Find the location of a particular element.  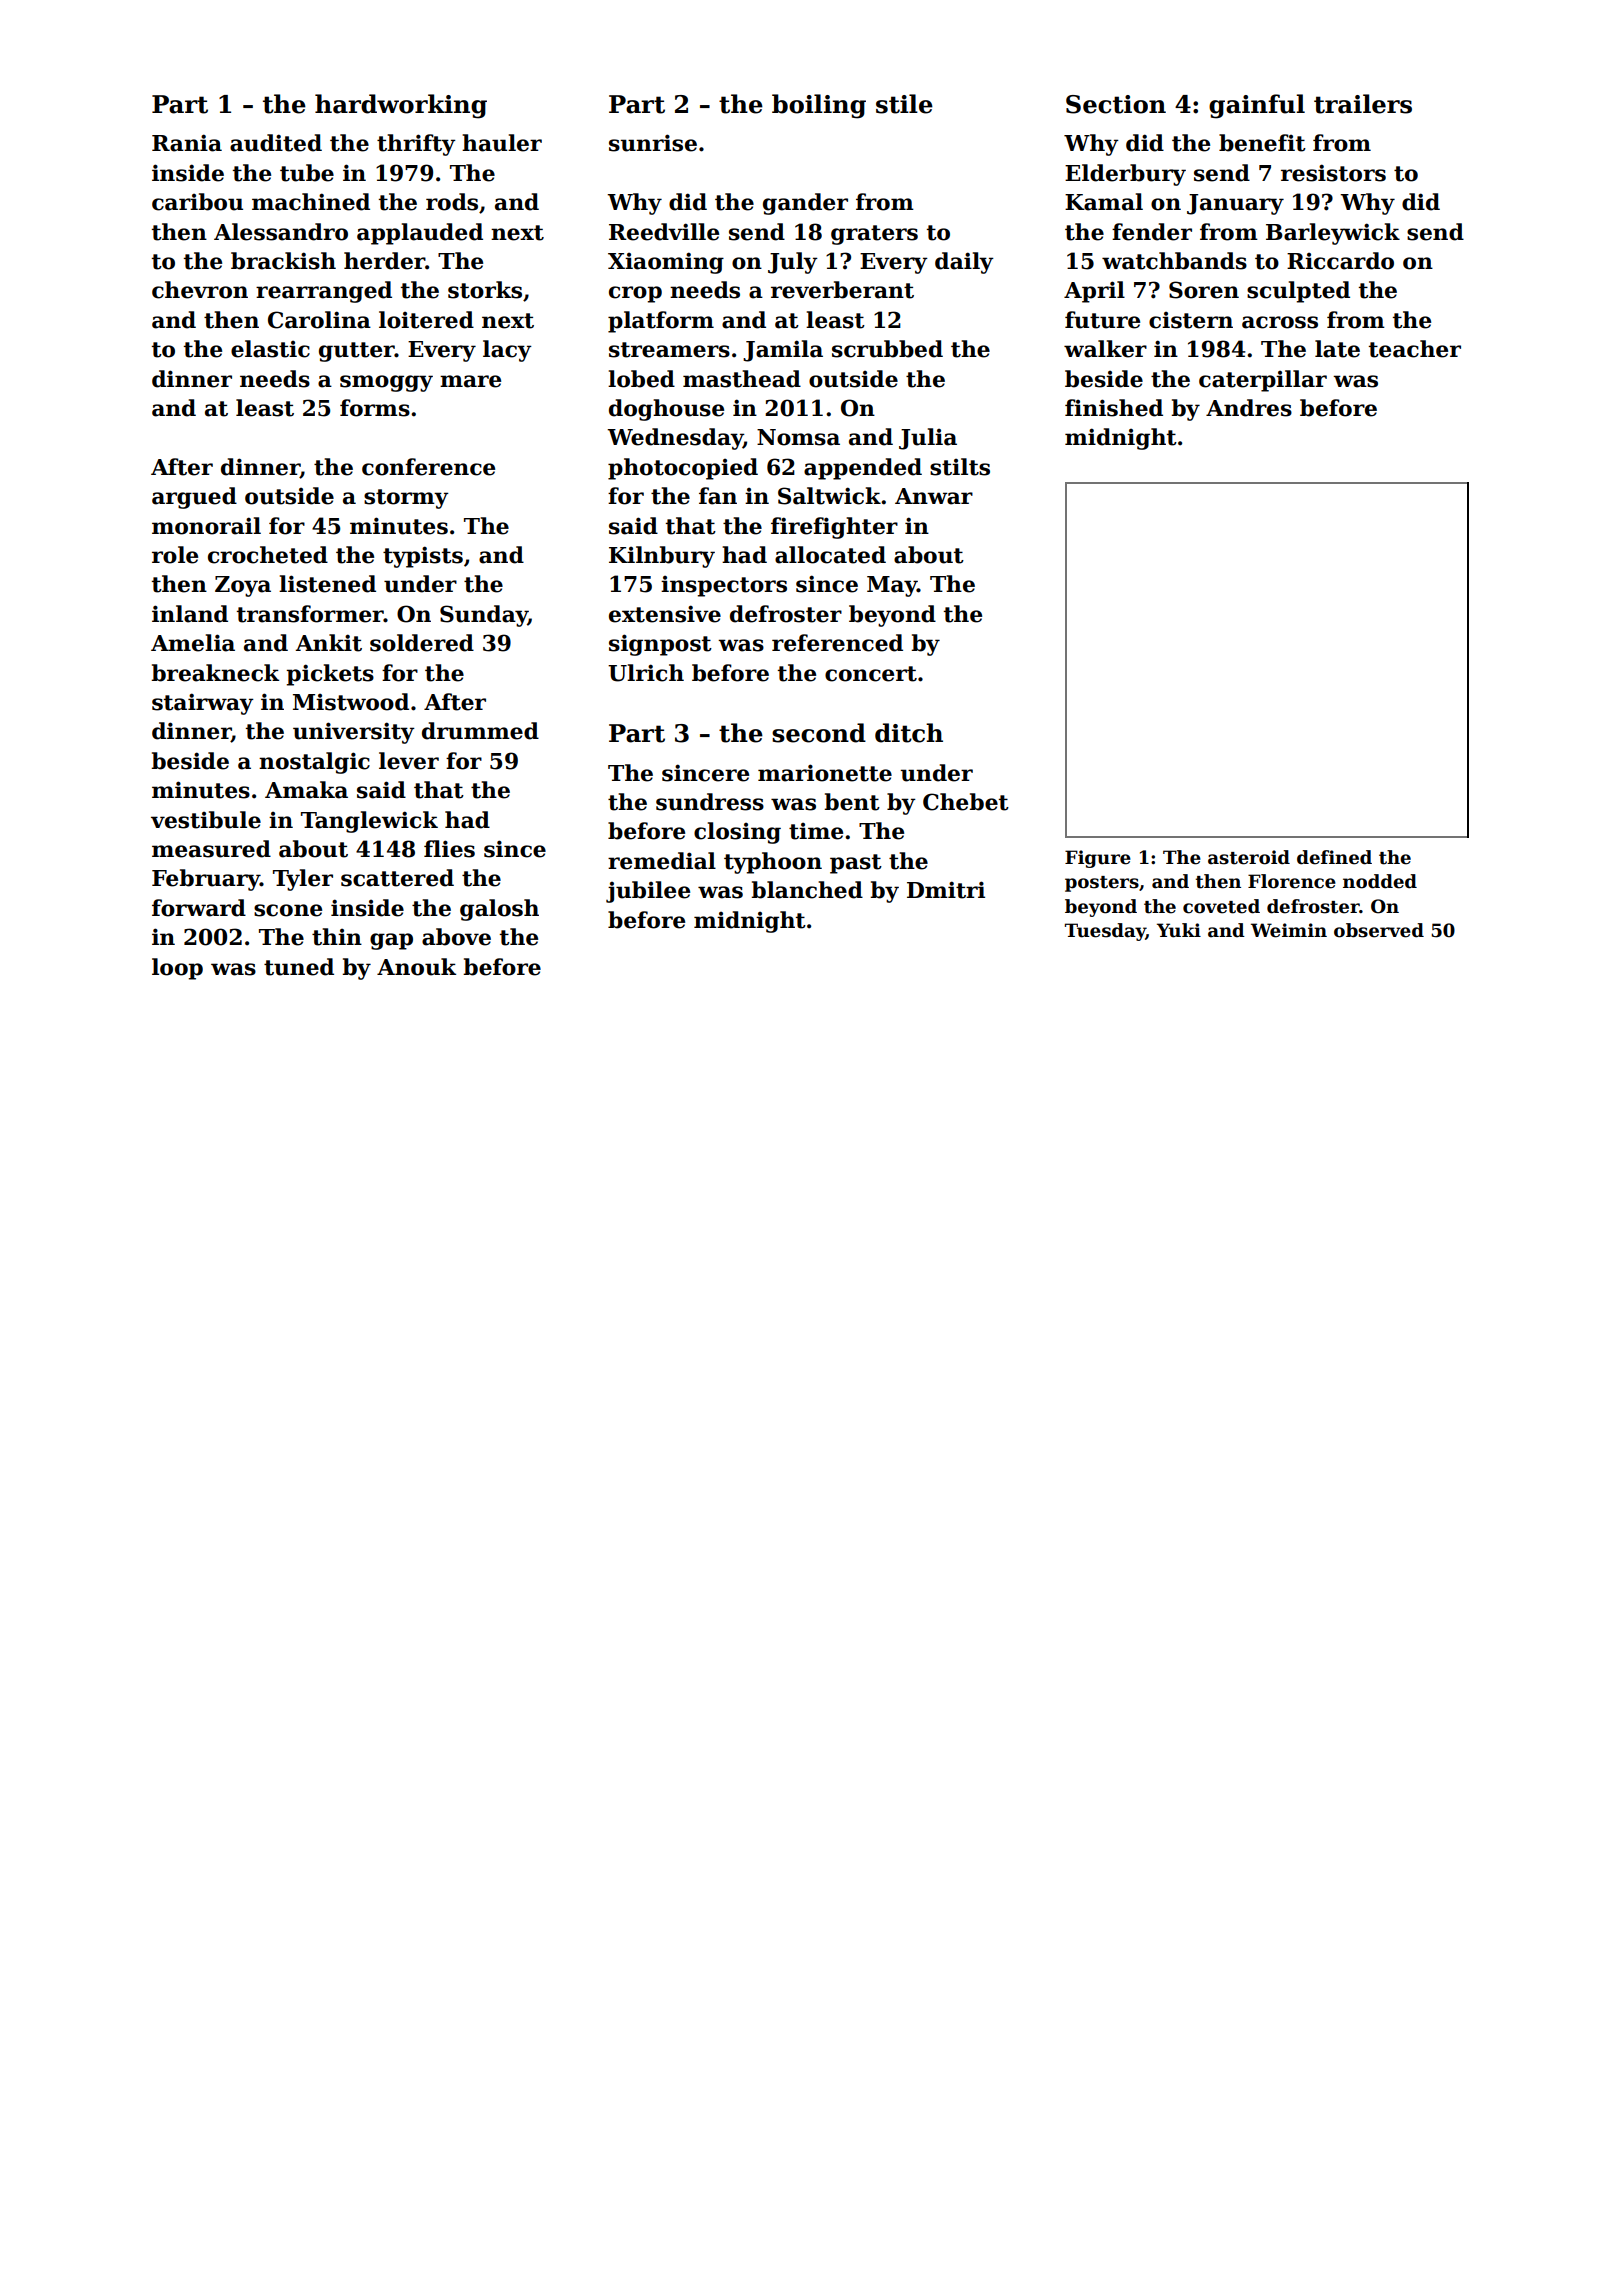

trailers is located at coordinates (1363, 104).
